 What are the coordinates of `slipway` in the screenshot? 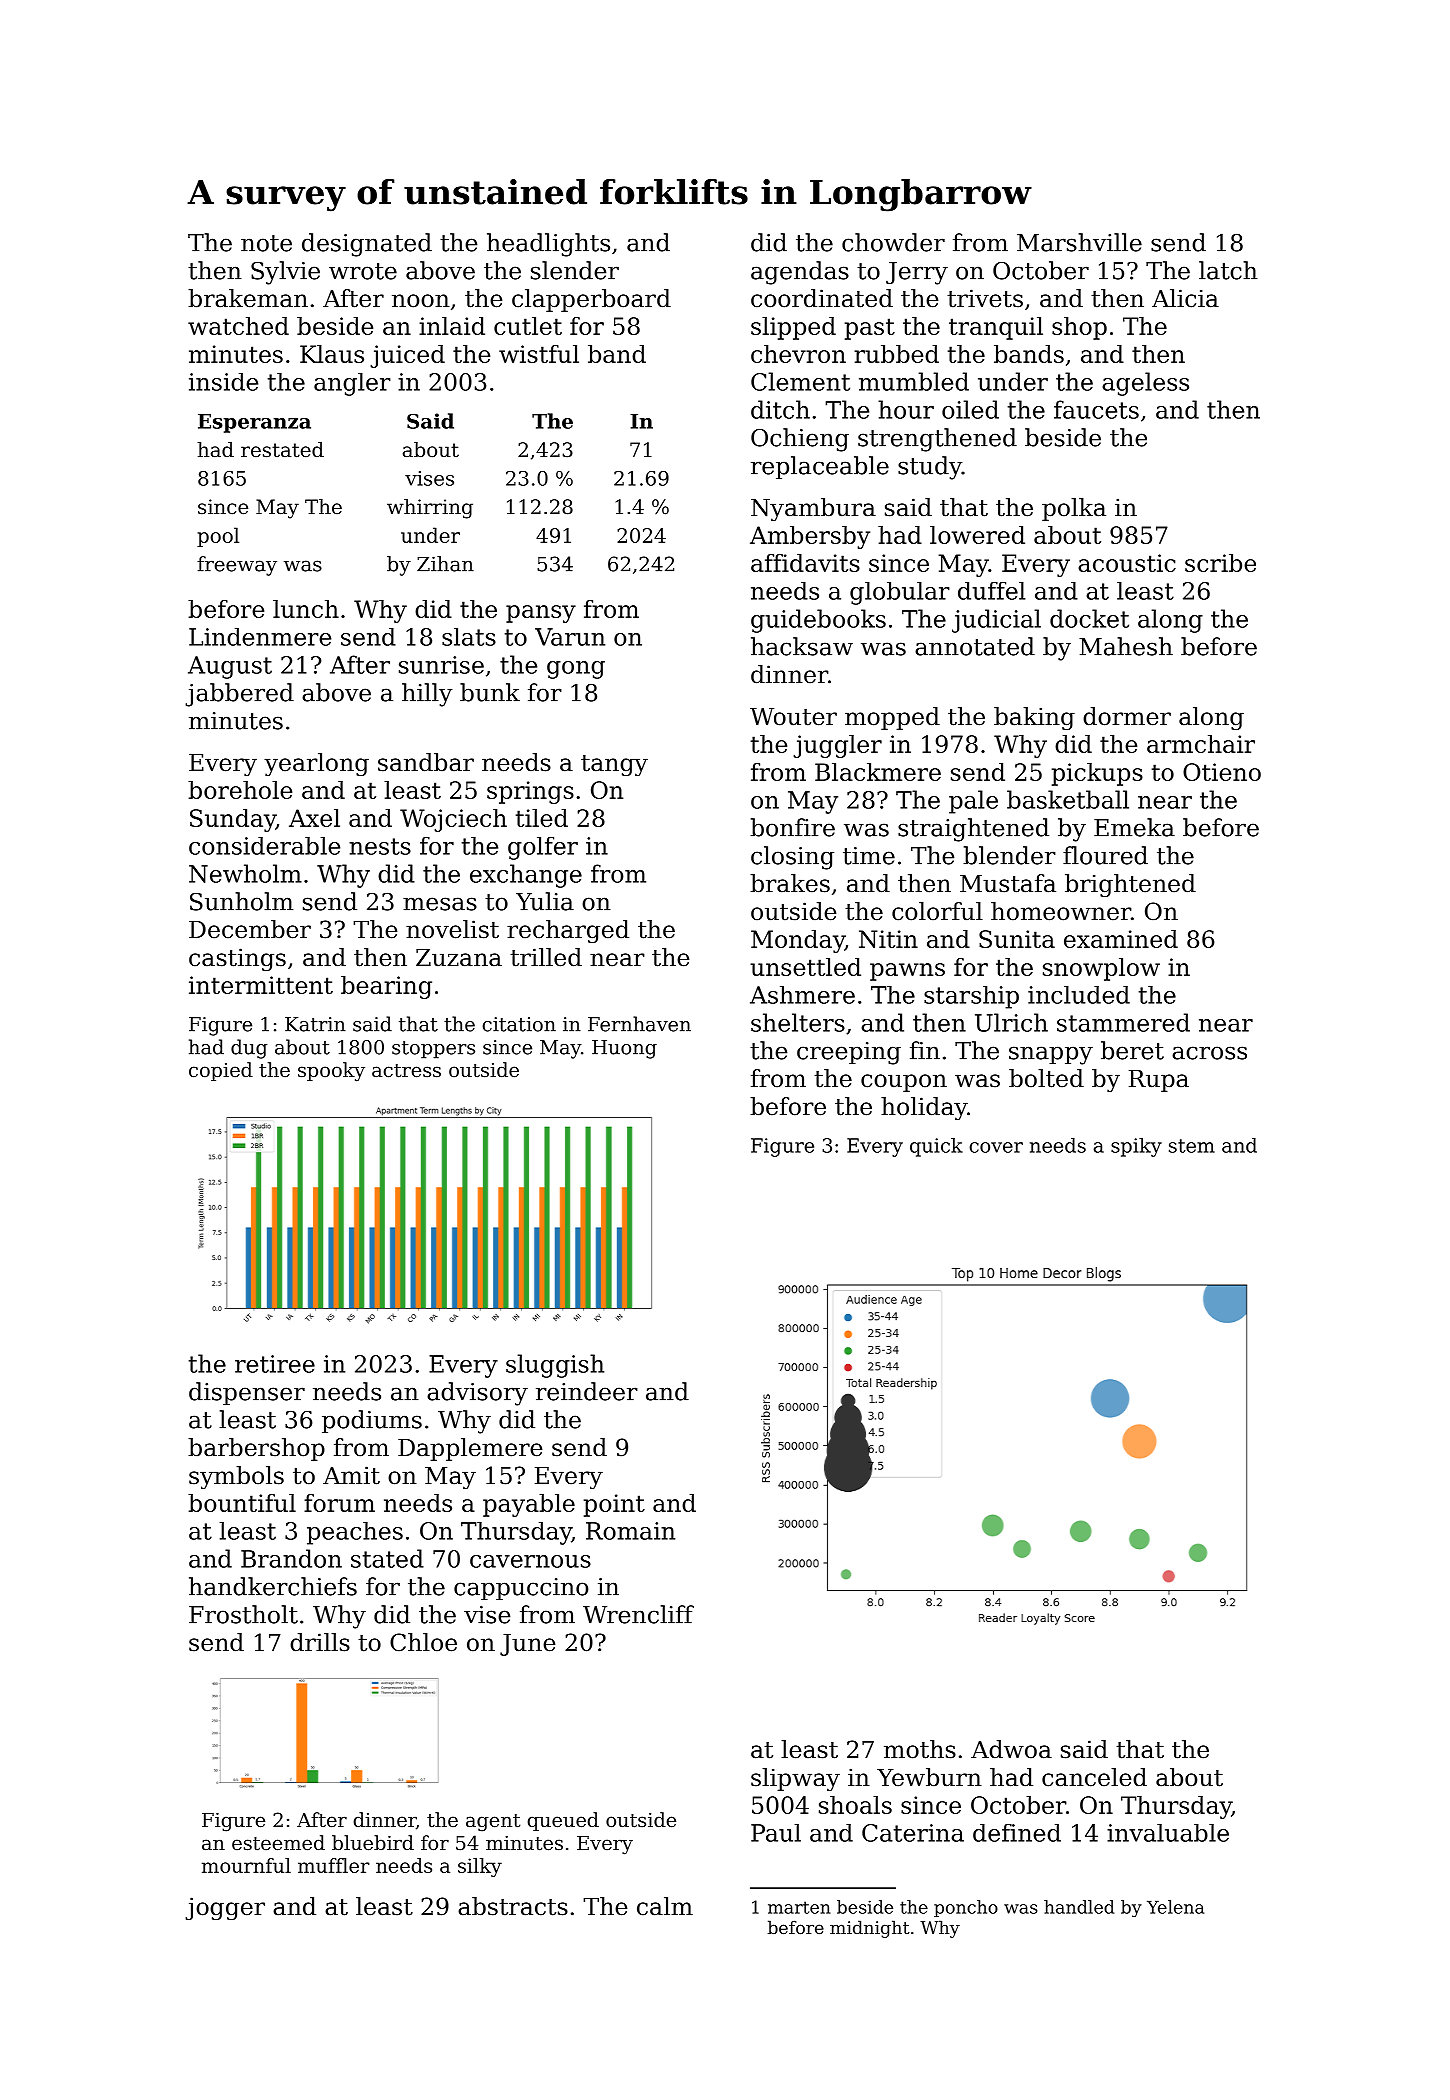 It's located at (795, 1779).
